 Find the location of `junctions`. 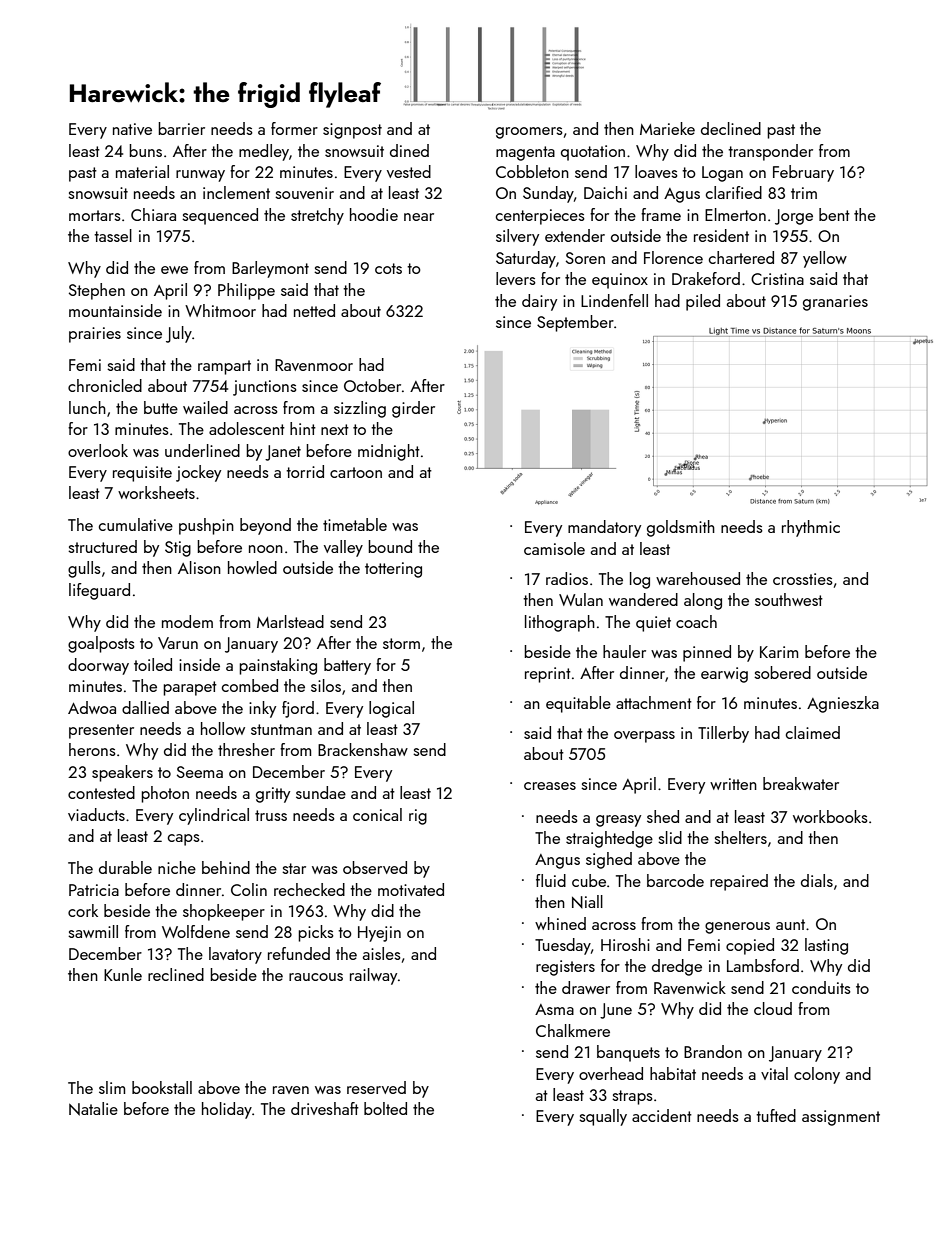

junctions is located at coordinates (265, 388).
